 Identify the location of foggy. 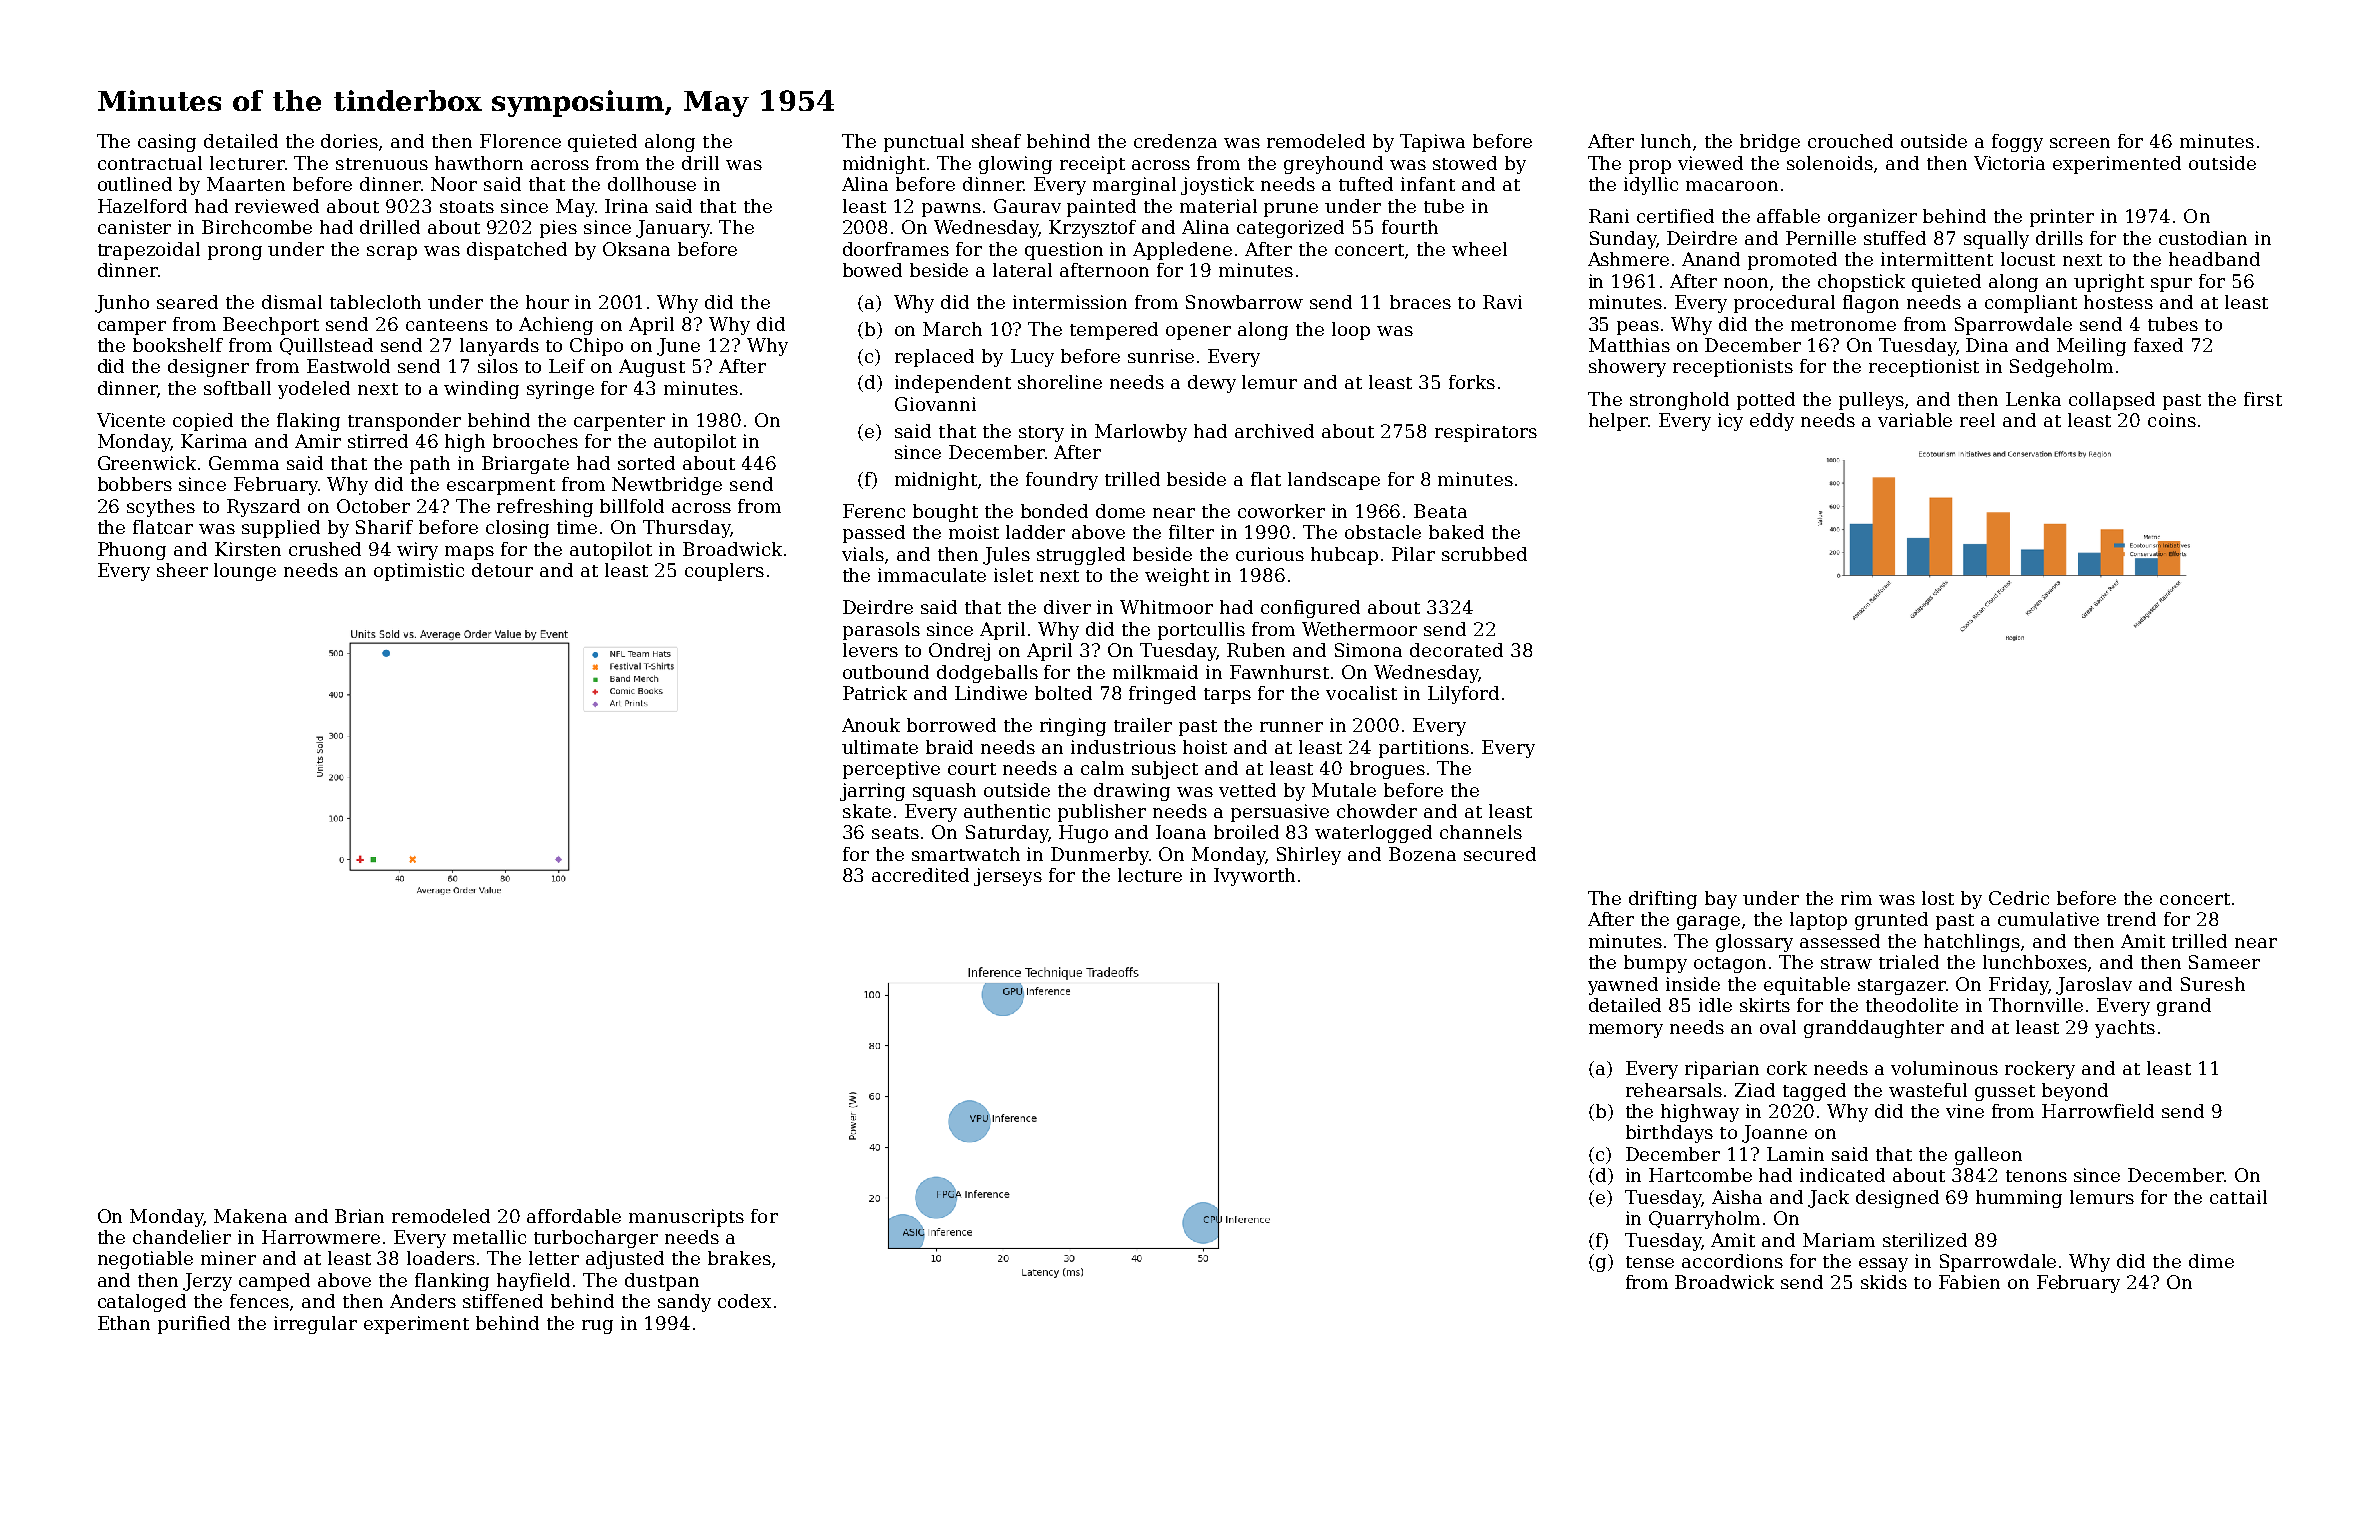
(2017, 143).
